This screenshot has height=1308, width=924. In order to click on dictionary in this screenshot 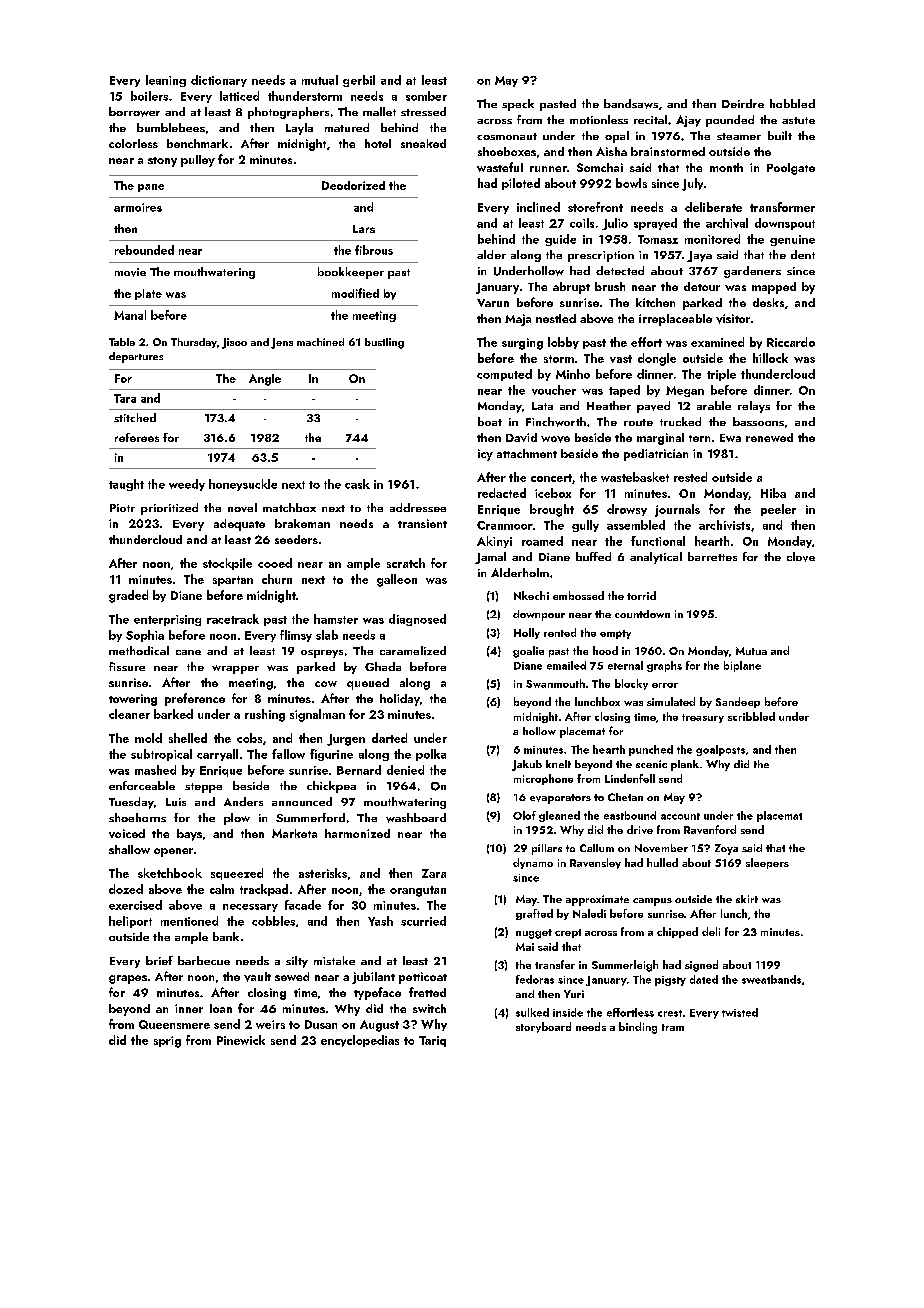, I will do `click(219, 81)`.
